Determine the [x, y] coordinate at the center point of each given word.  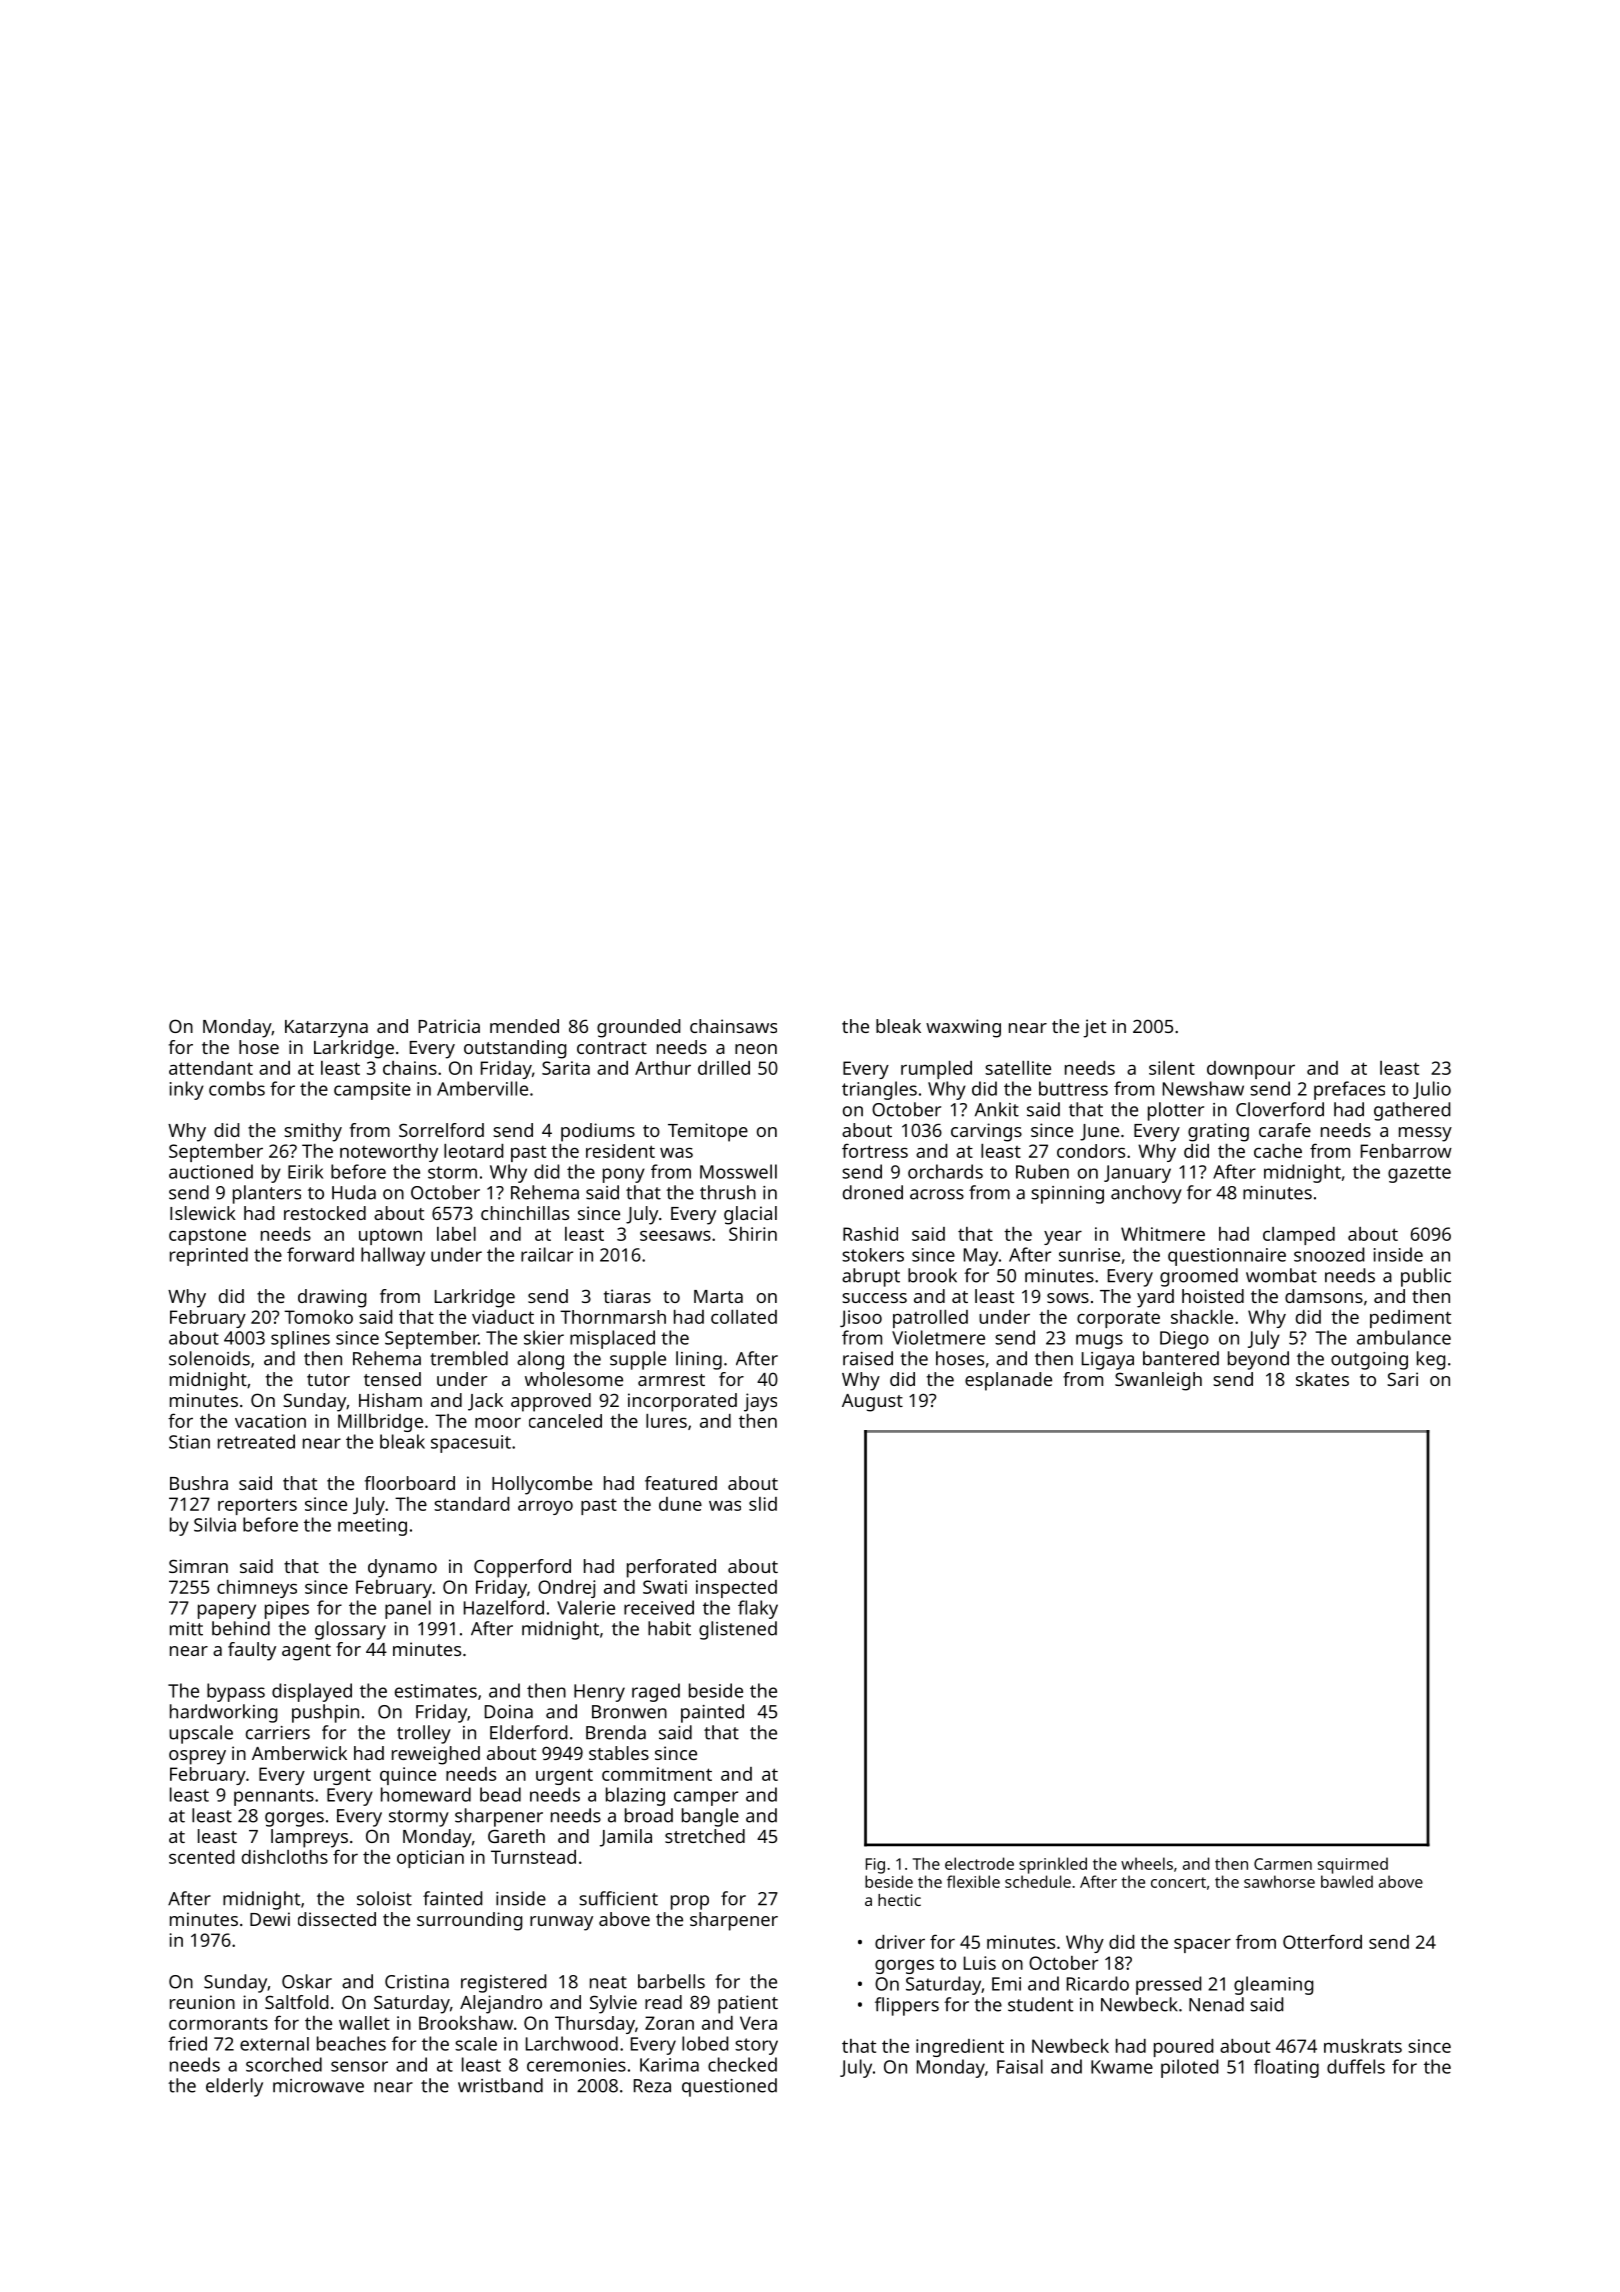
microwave [318, 2086]
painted [712, 1713]
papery [227, 1611]
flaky [758, 1609]
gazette [1419, 1174]
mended [524, 1026]
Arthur [663, 1068]
